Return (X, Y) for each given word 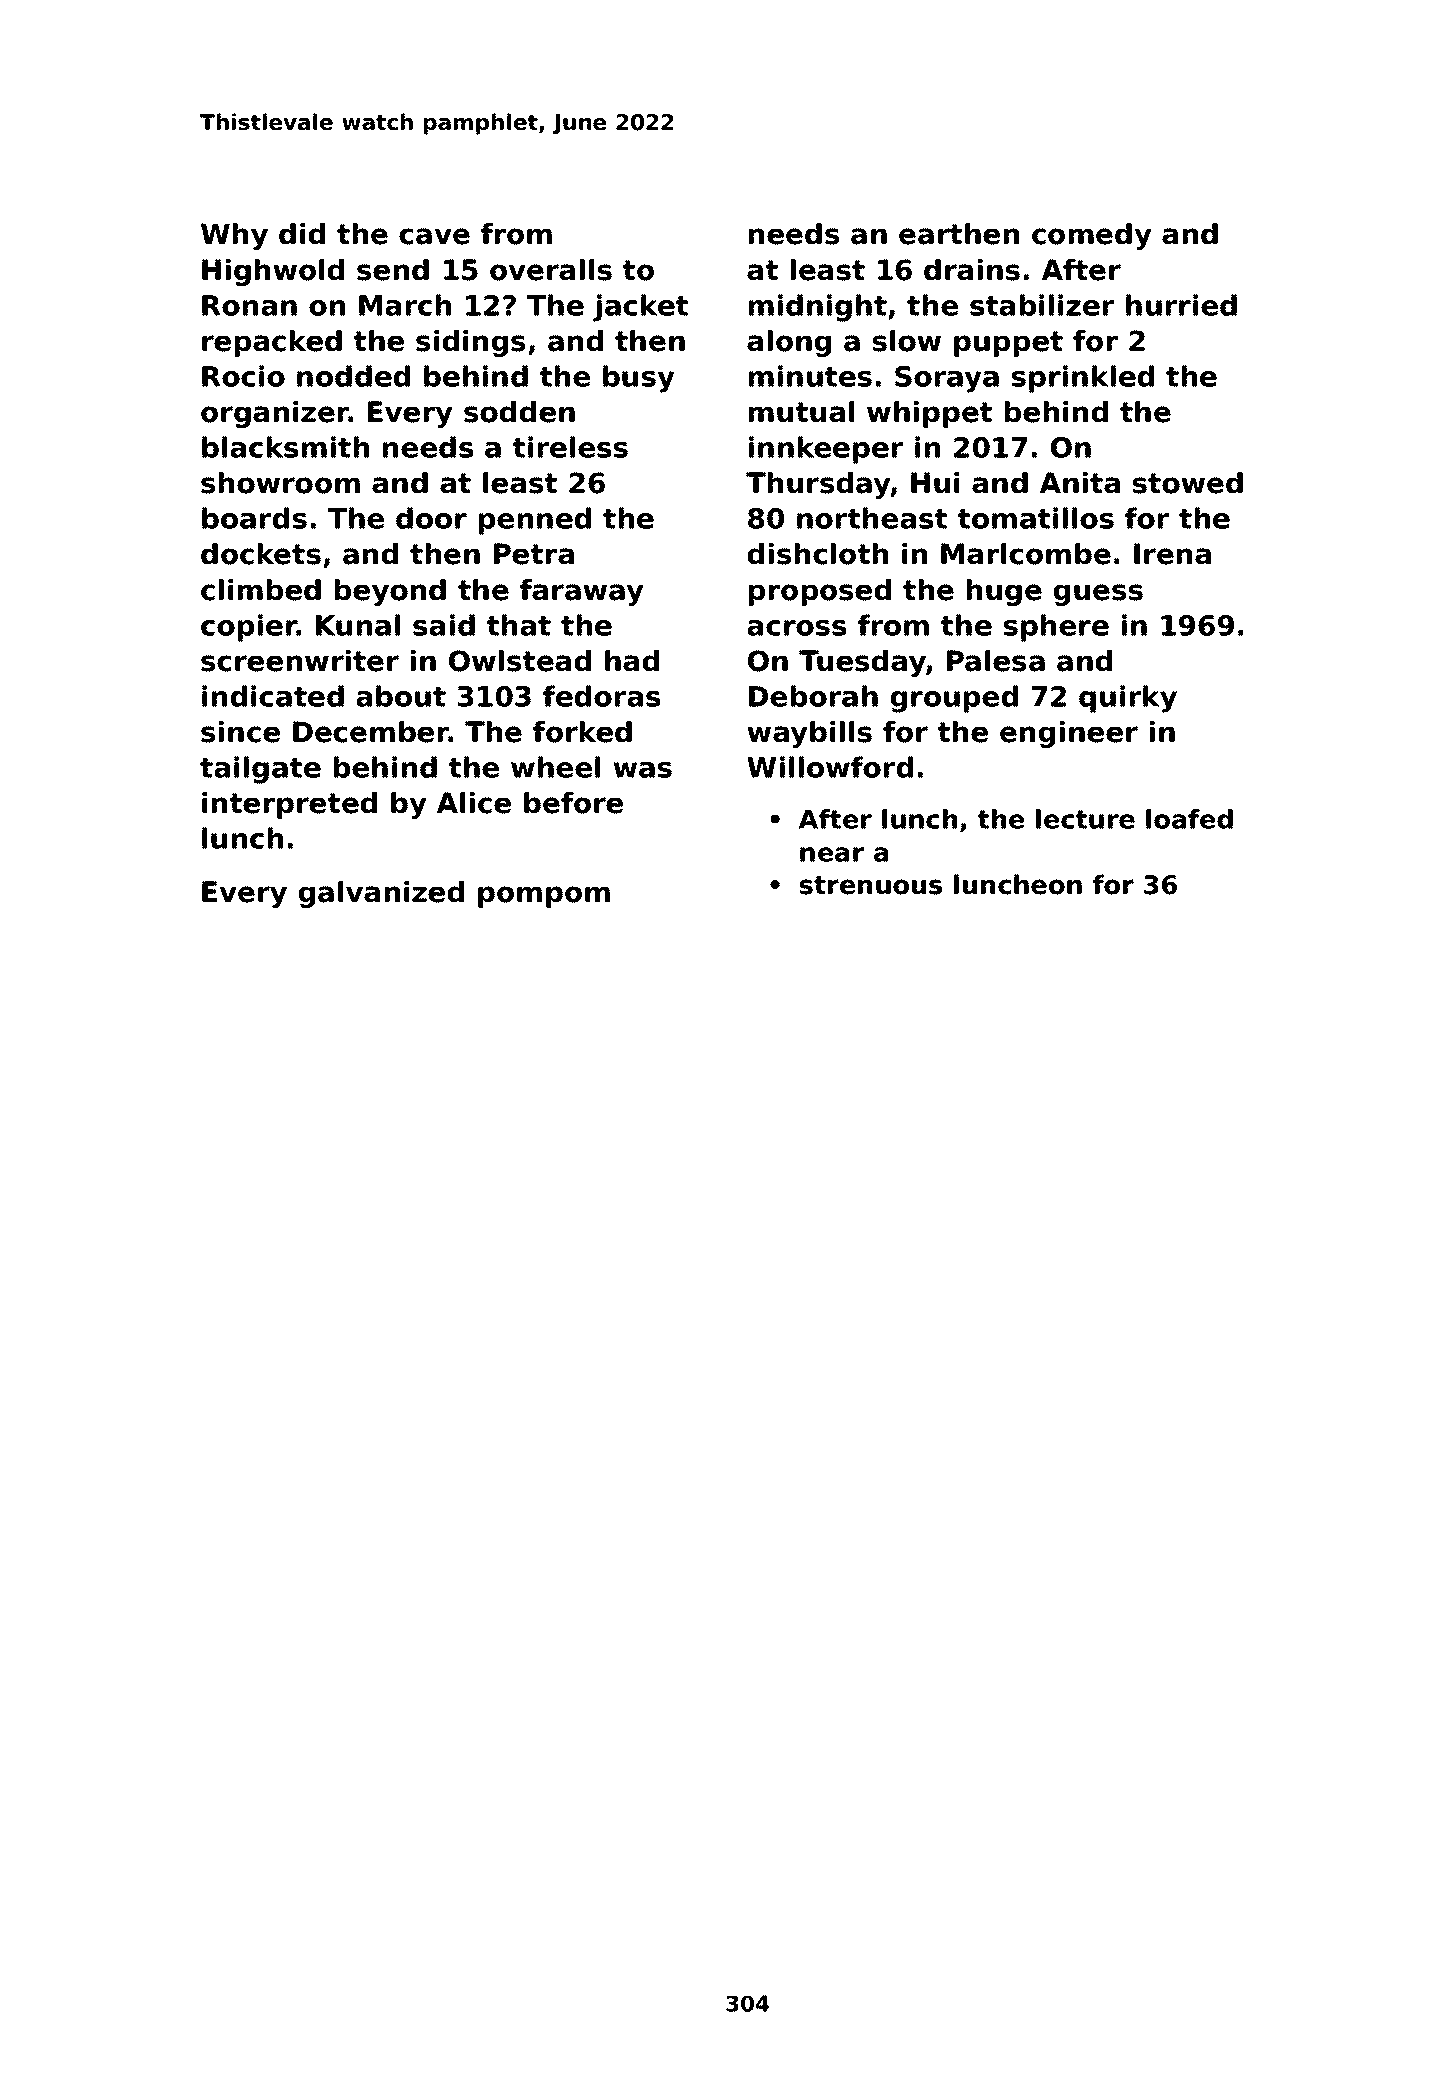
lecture (1085, 819)
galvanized (381, 894)
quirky (1128, 699)
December (371, 732)
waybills (809, 734)
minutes (810, 376)
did (302, 234)
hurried (1181, 305)
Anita (1079, 483)
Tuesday (862, 663)
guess (1098, 595)
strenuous (871, 885)
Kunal (358, 625)
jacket (640, 308)
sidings (470, 343)
